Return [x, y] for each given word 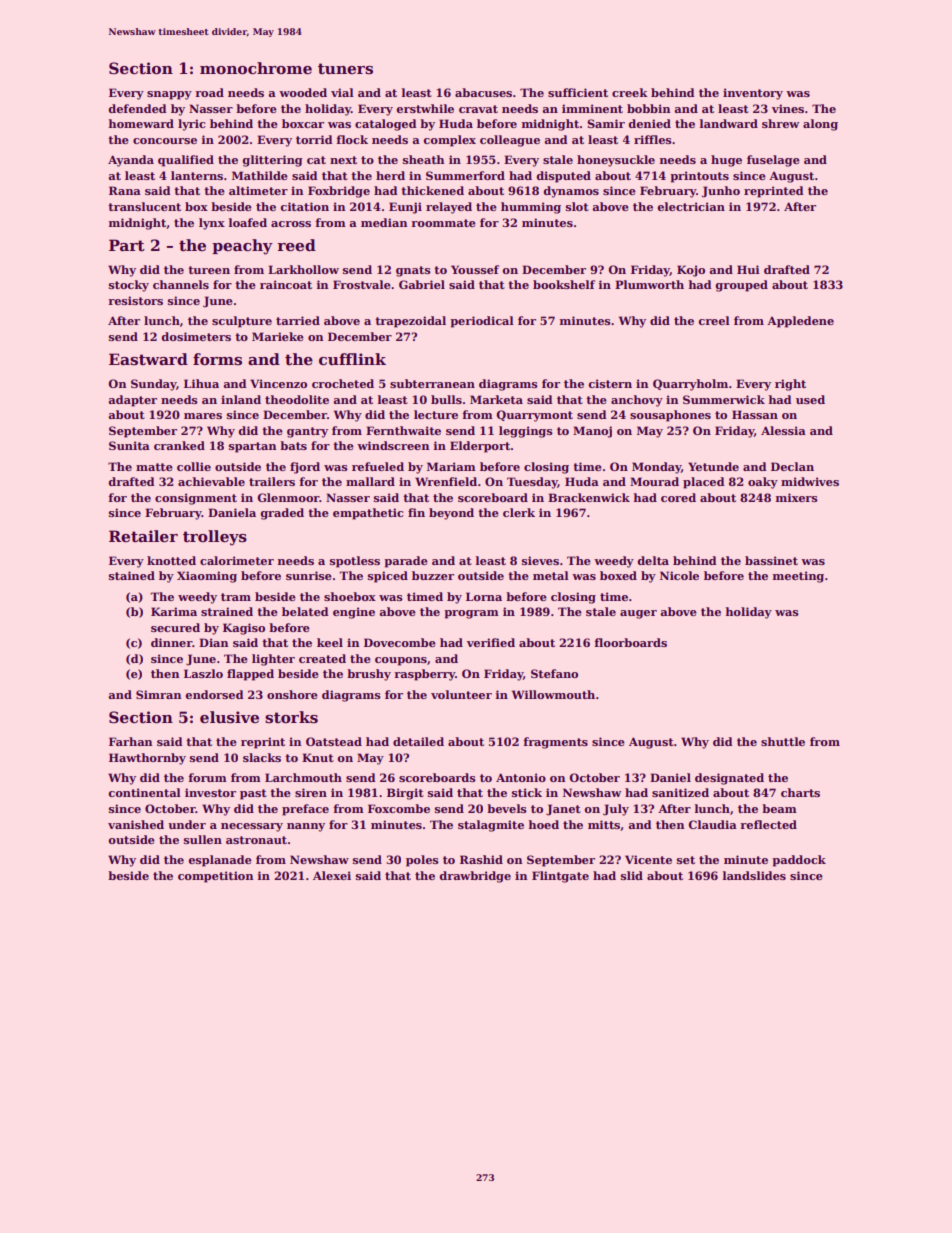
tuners [345, 68]
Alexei [332, 875]
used [810, 399]
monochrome [256, 68]
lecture [436, 414]
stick [527, 792]
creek [630, 92]
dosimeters [196, 336]
